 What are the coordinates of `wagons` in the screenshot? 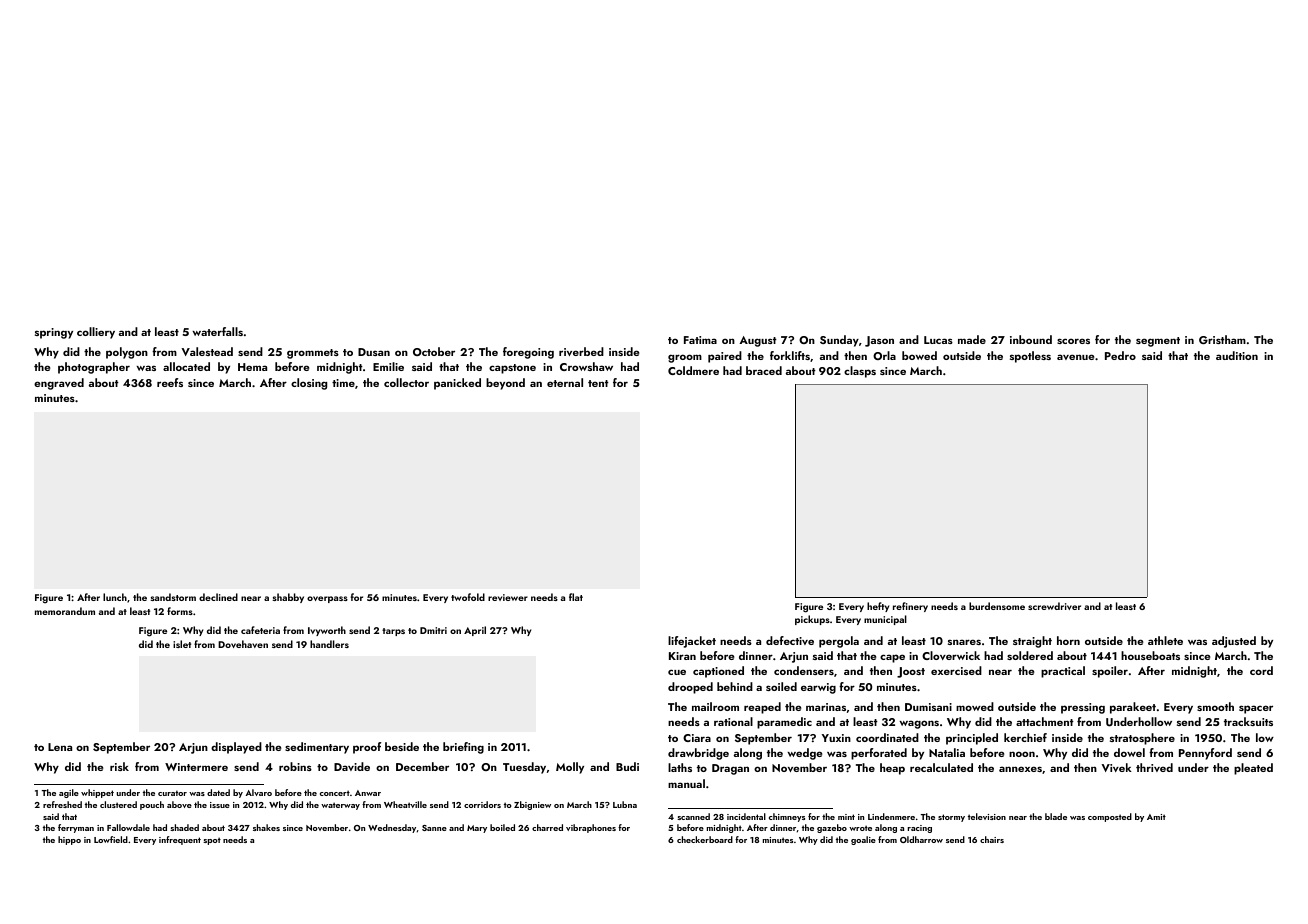 It's located at (919, 724).
